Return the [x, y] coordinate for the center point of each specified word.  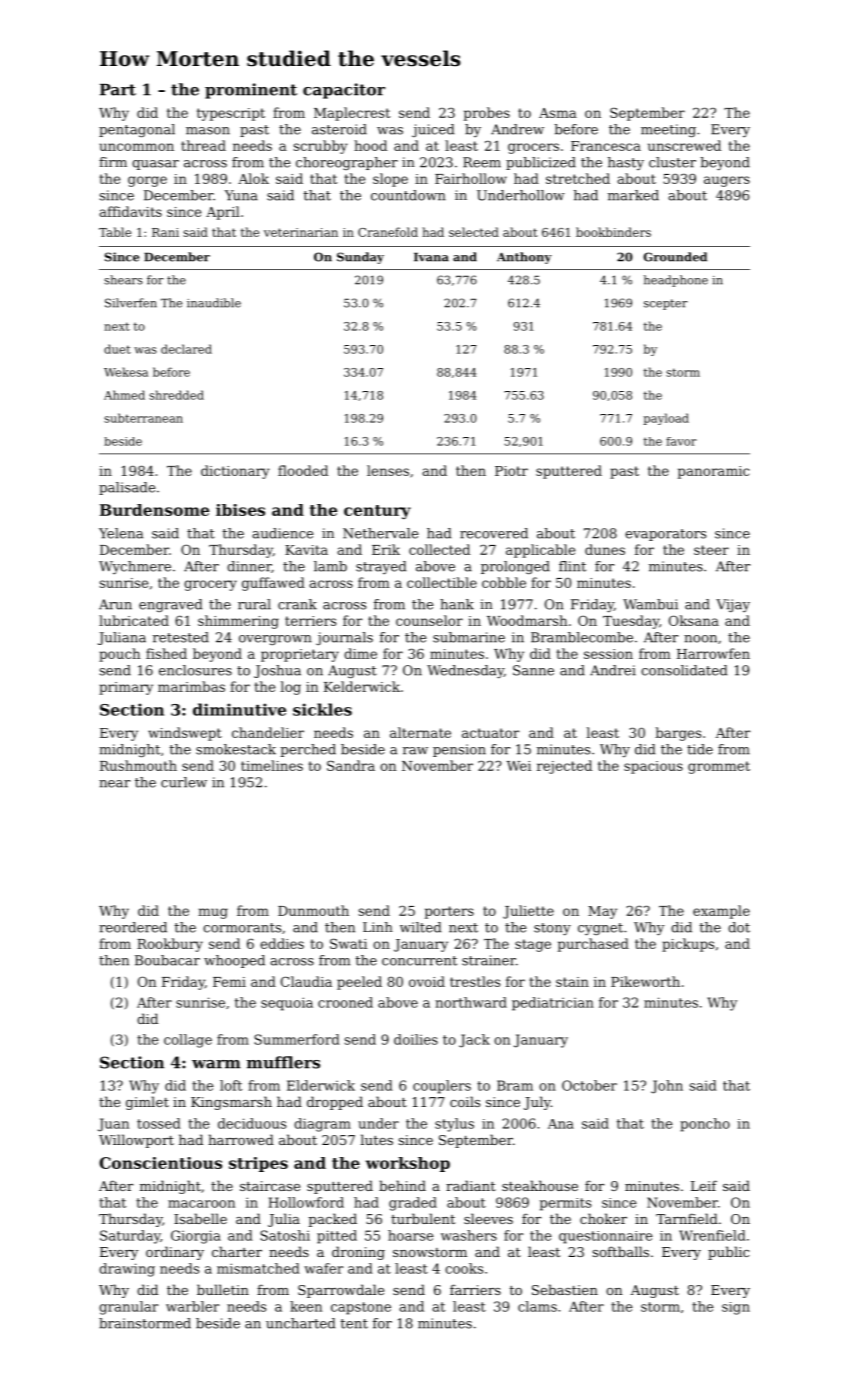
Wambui [650, 604]
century [377, 512]
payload [666, 419]
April [223, 213]
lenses [388, 470]
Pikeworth [645, 981]
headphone [676, 281]
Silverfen [131, 303]
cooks [464, 1268]
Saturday [130, 1237]
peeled [359, 983]
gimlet [147, 1103]
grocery [210, 585]
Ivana [431, 257]
